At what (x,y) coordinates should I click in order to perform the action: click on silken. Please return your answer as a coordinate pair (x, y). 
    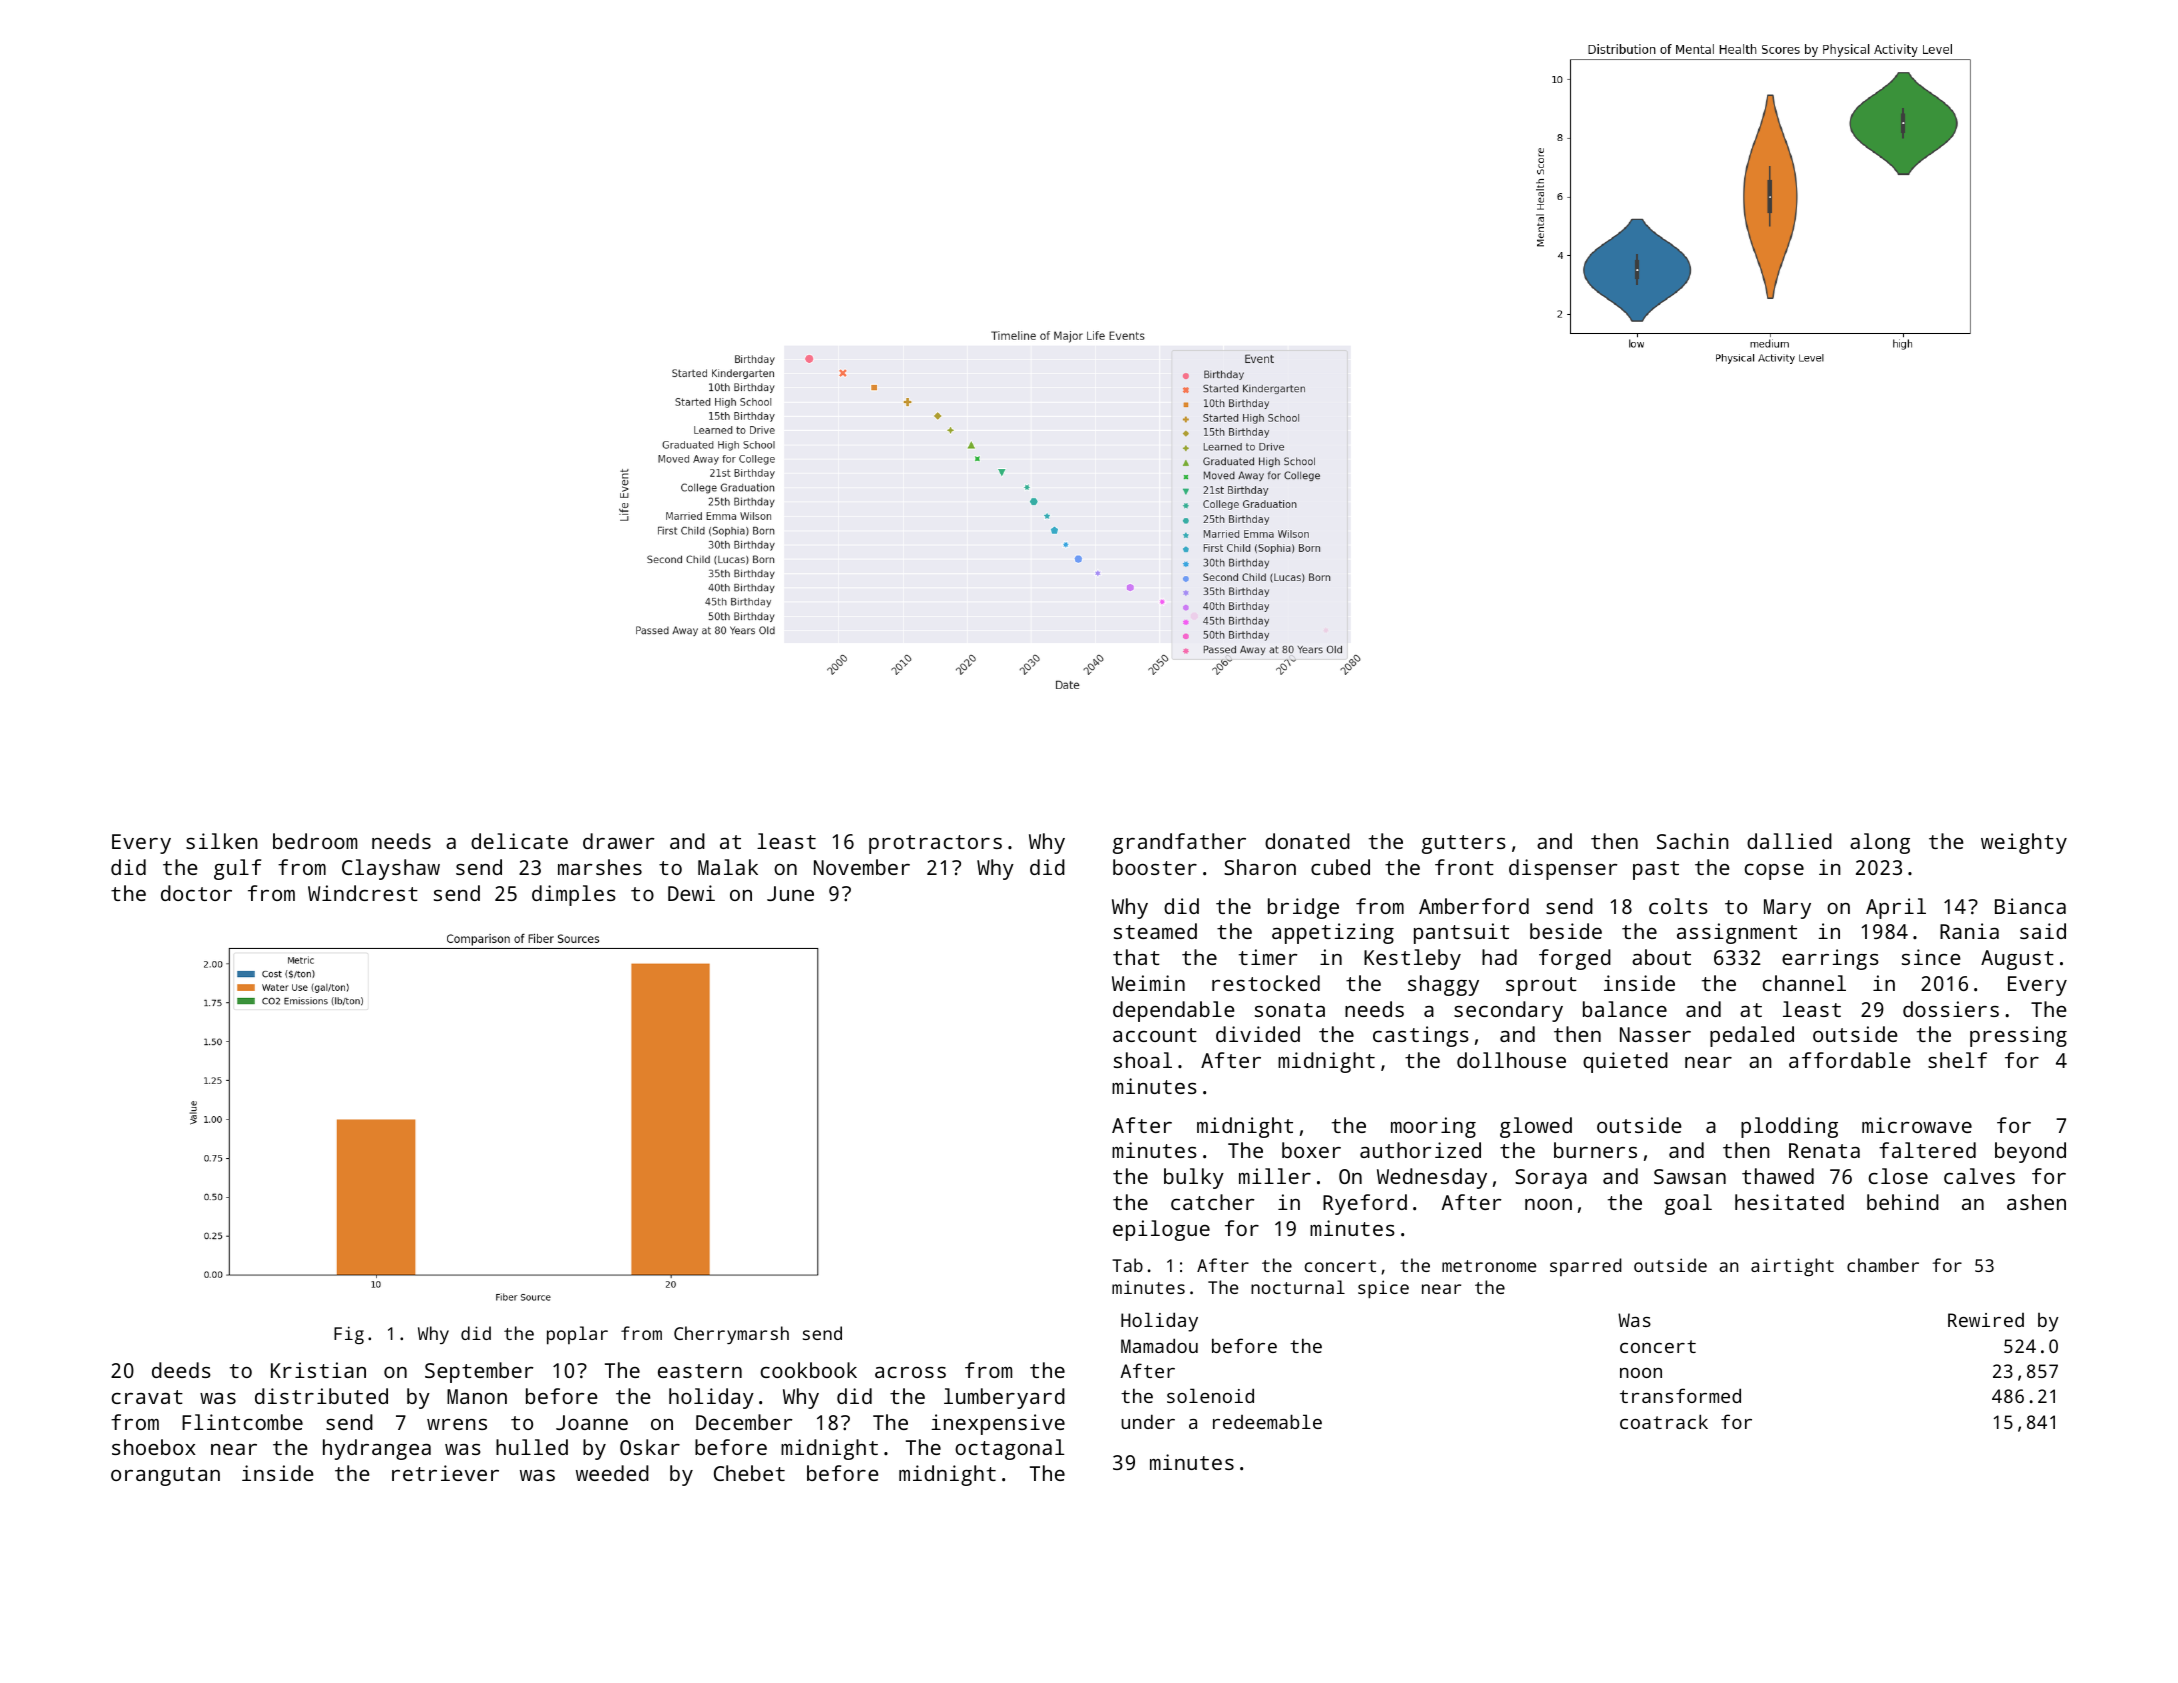
    Looking at the image, I should click on (222, 841).
